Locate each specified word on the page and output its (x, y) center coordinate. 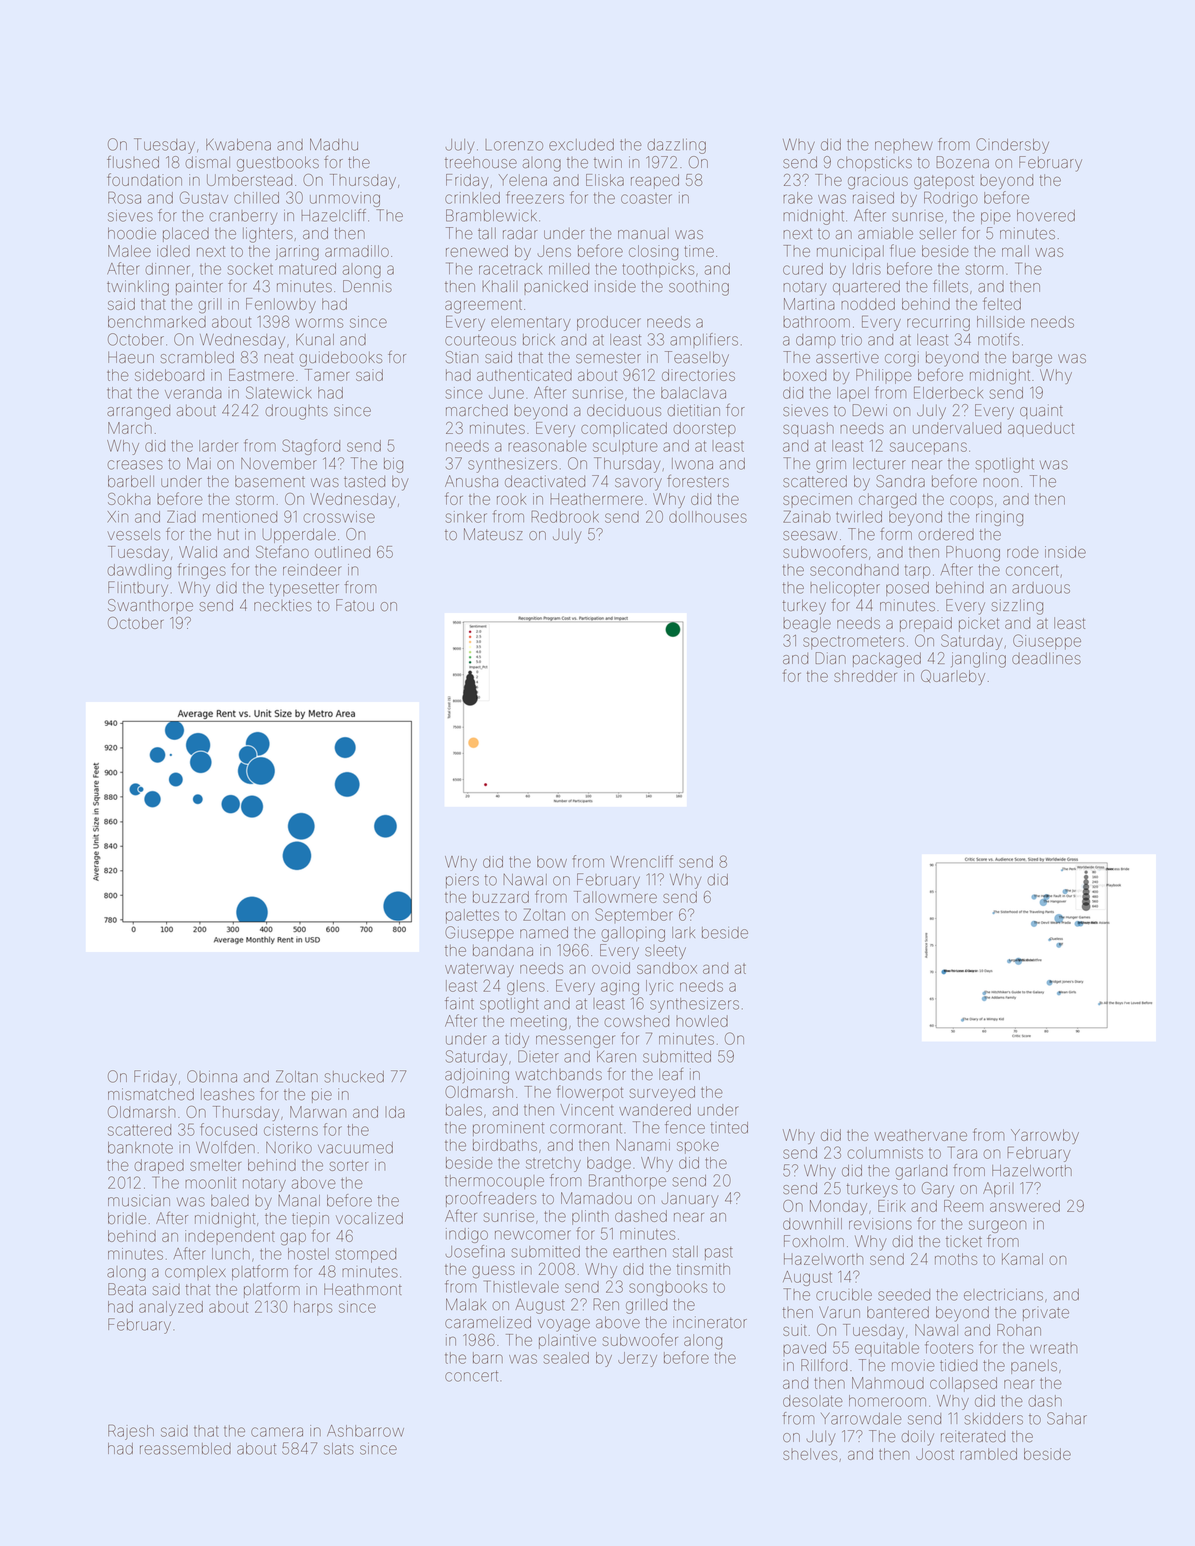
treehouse (481, 162)
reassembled (185, 1449)
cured (803, 269)
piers (462, 881)
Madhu (334, 144)
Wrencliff (641, 861)
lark (683, 933)
